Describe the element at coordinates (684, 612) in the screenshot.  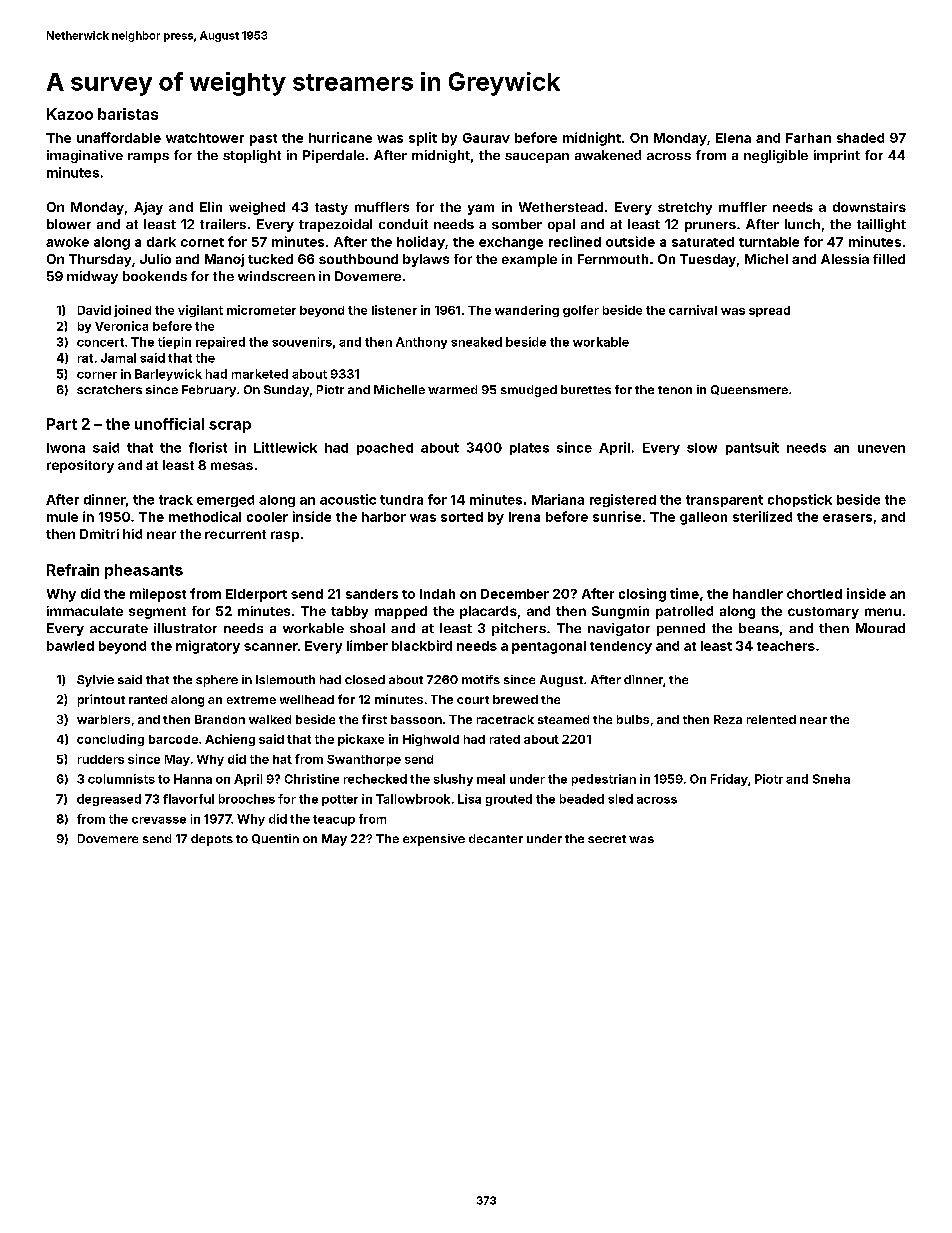
I see `patrolled` at that location.
